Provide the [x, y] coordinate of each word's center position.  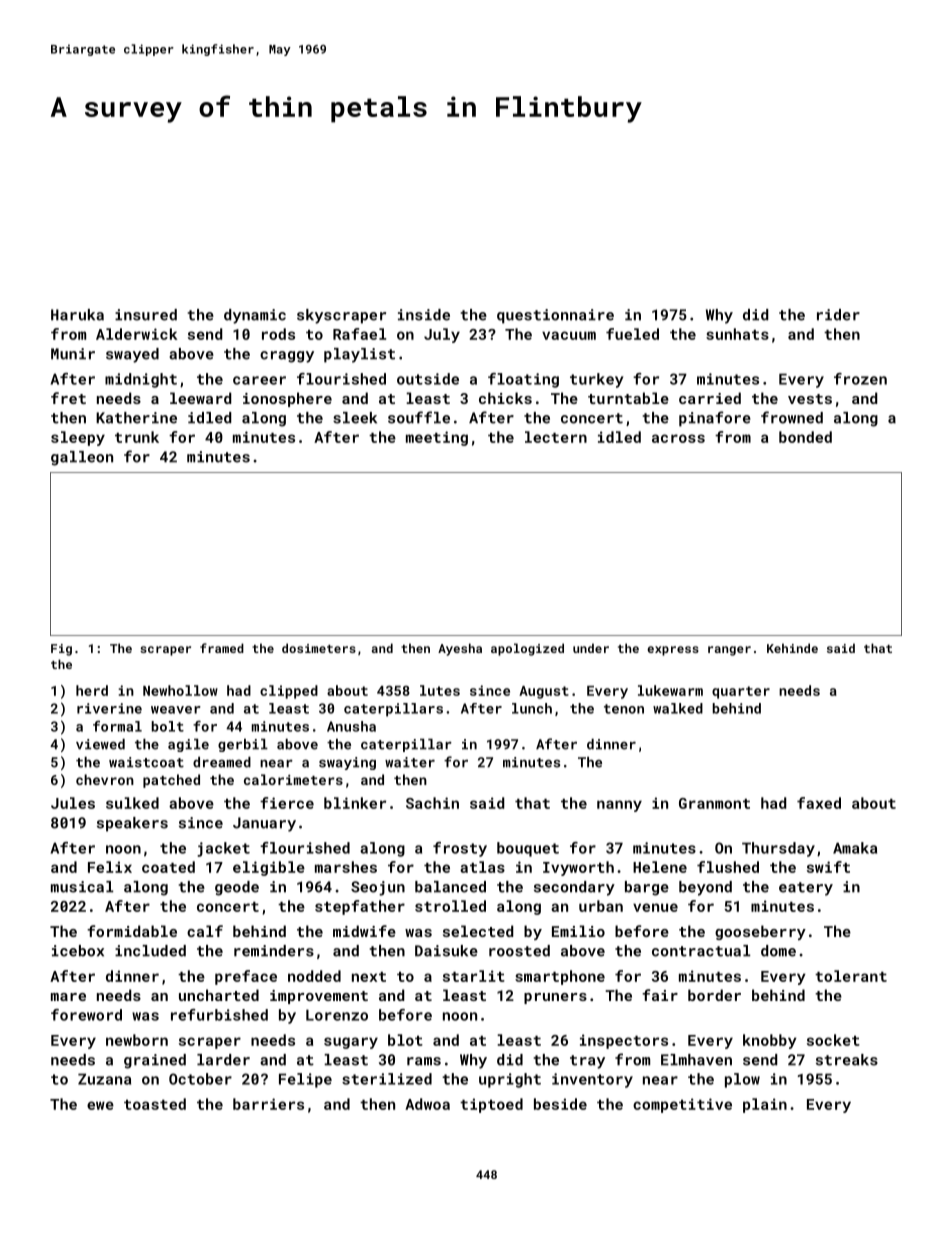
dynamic [255, 316]
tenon [624, 709]
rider [838, 315]
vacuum [569, 335]
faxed [819, 803]
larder [223, 1060]
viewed [100, 744]
